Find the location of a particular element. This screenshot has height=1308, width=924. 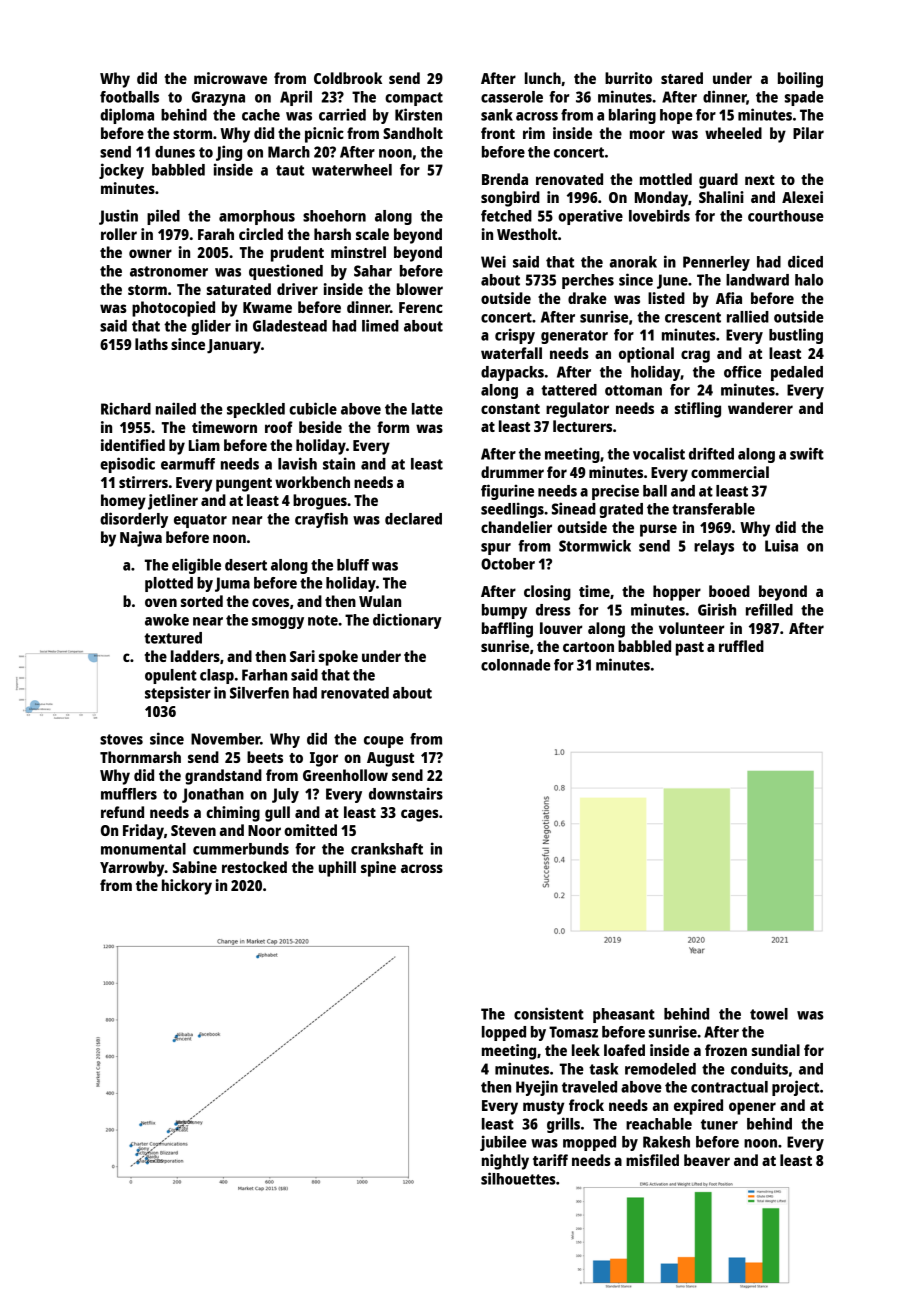

wheeled is located at coordinates (733, 133).
